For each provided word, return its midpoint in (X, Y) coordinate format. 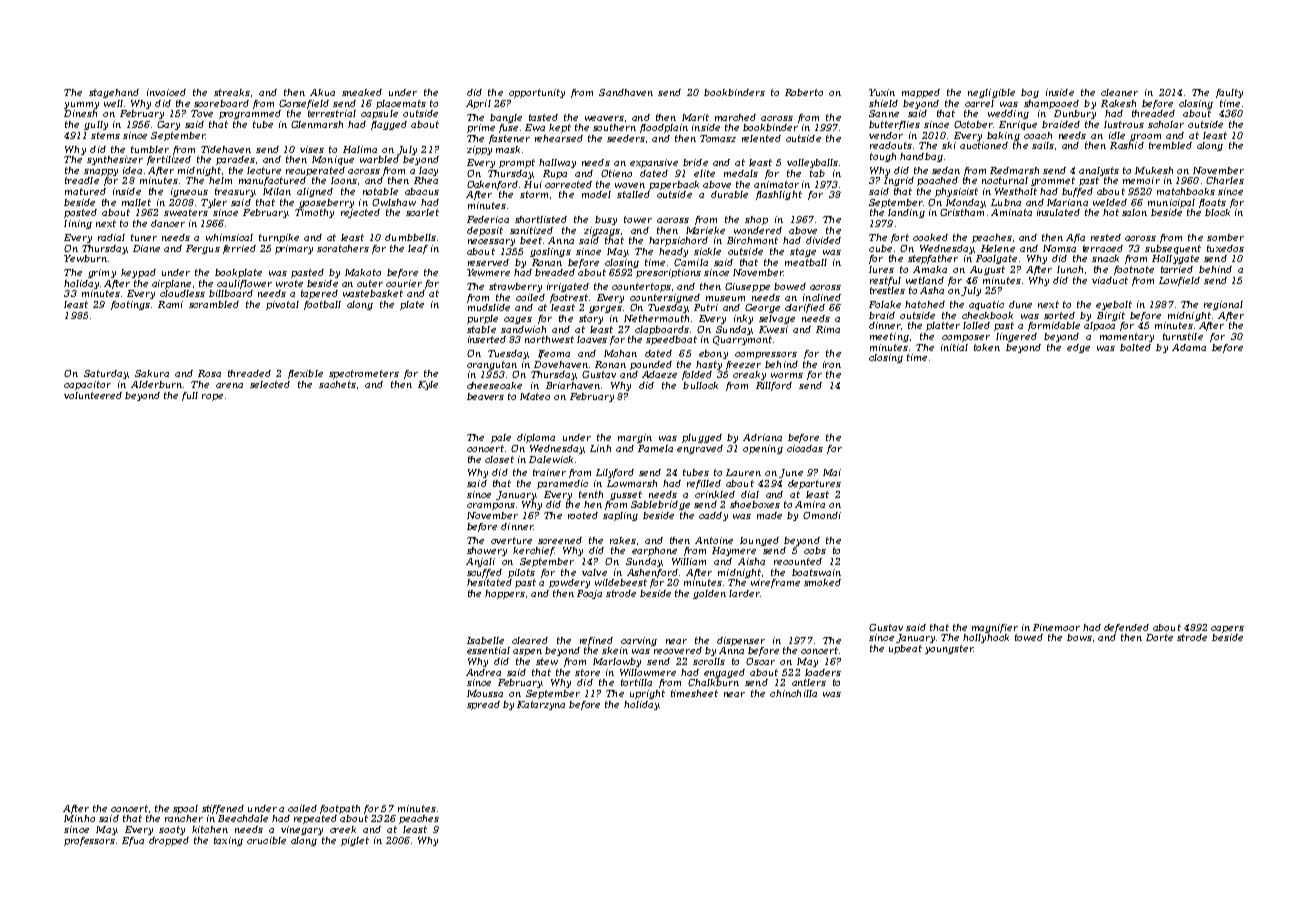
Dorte (1159, 637)
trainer (549, 472)
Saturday (106, 374)
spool (185, 809)
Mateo (535, 396)
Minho (79, 818)
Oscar (760, 661)
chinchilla (793, 693)
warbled (379, 159)
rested (1106, 237)
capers (1227, 629)
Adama (1189, 347)
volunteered (93, 395)
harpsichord (678, 241)
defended (1126, 628)
